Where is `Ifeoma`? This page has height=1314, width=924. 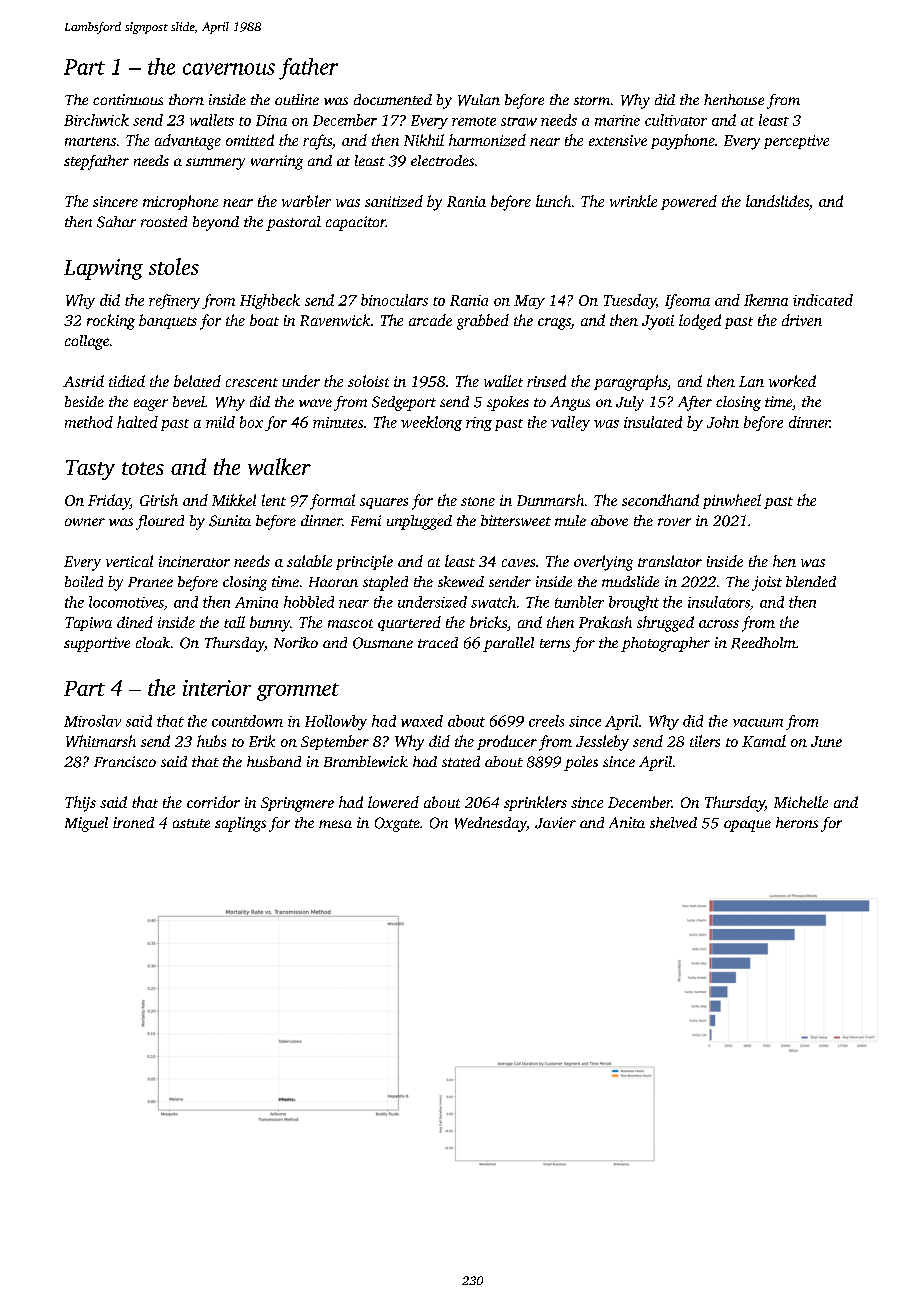
Ifeoma is located at coordinates (687, 301).
